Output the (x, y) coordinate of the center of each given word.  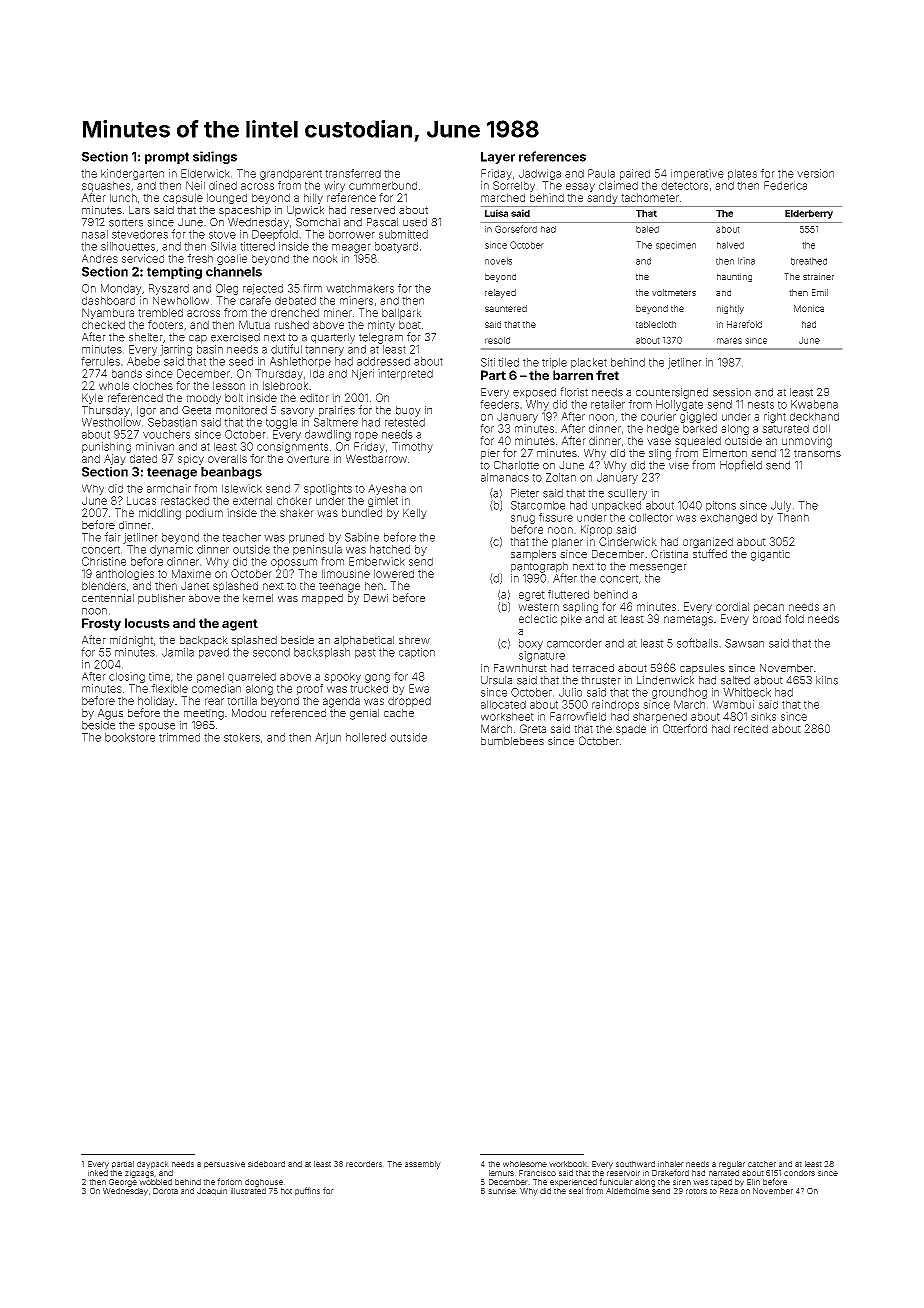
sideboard (266, 1164)
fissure (556, 517)
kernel (258, 598)
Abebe (143, 361)
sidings (215, 157)
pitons (721, 506)
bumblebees (512, 741)
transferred (353, 173)
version (815, 173)
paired (635, 174)
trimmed (179, 737)
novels (498, 261)
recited (751, 728)
